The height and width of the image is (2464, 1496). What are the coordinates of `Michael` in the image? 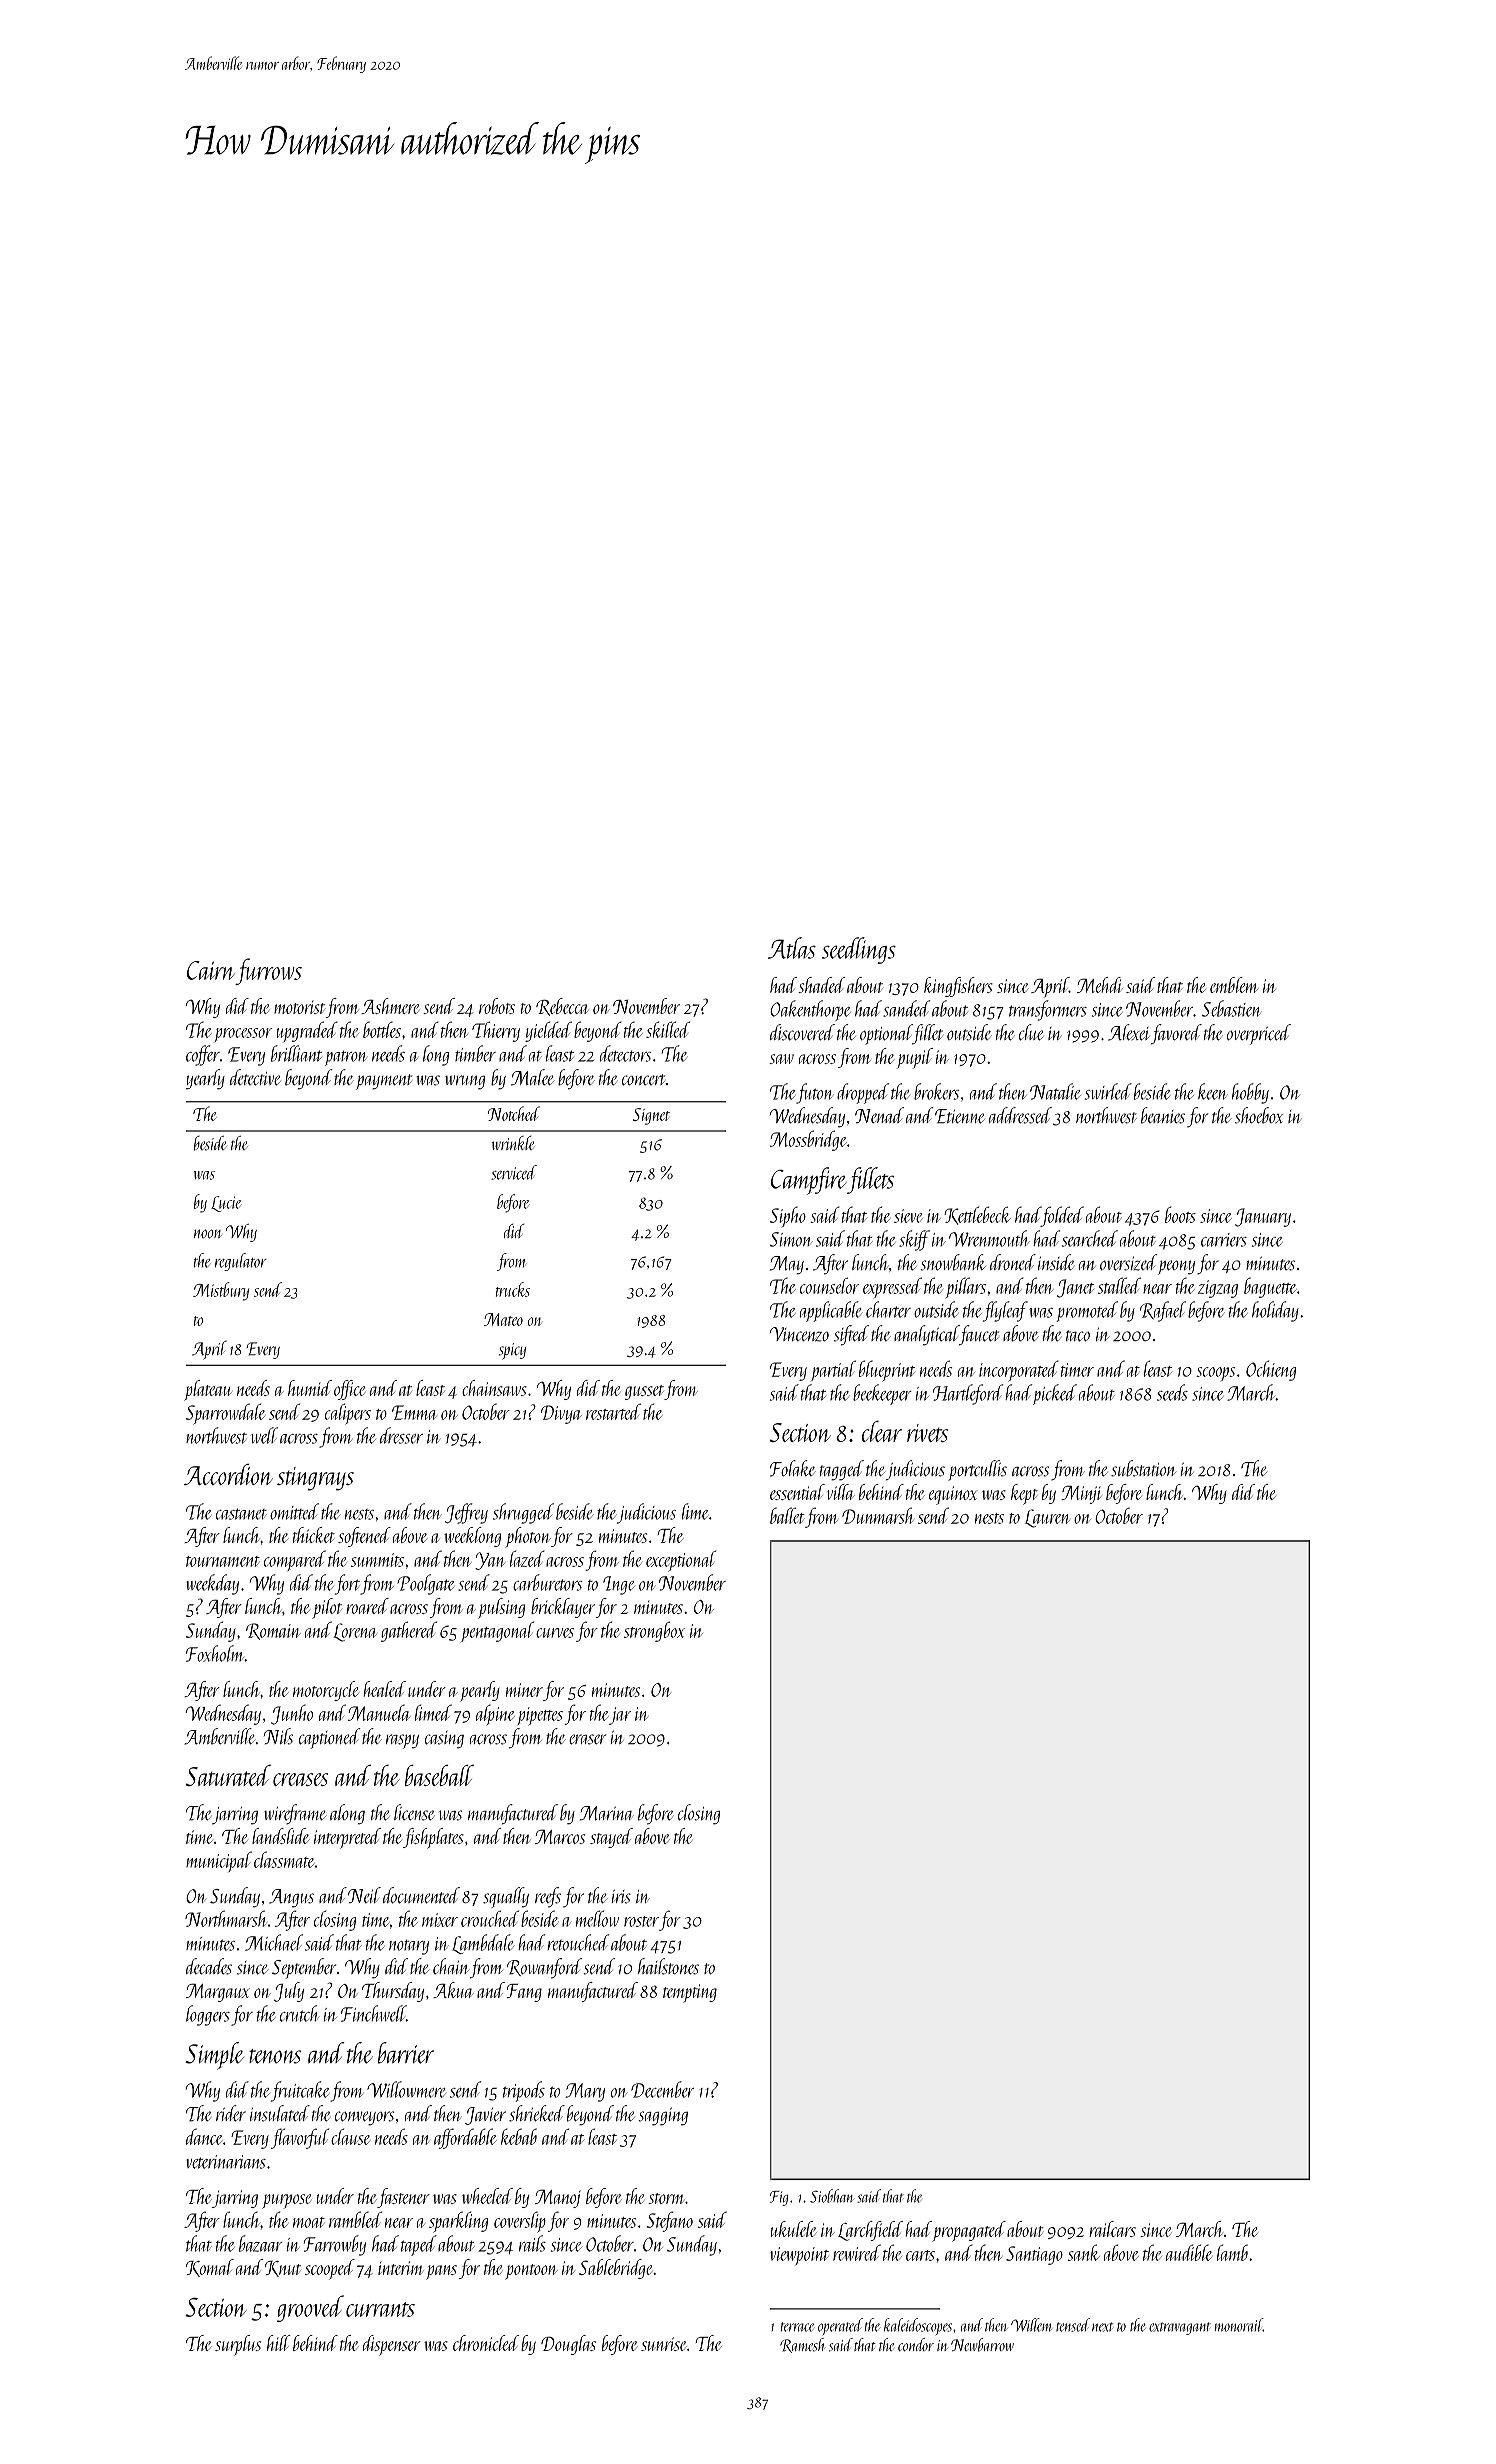 It's located at (274, 1942).
